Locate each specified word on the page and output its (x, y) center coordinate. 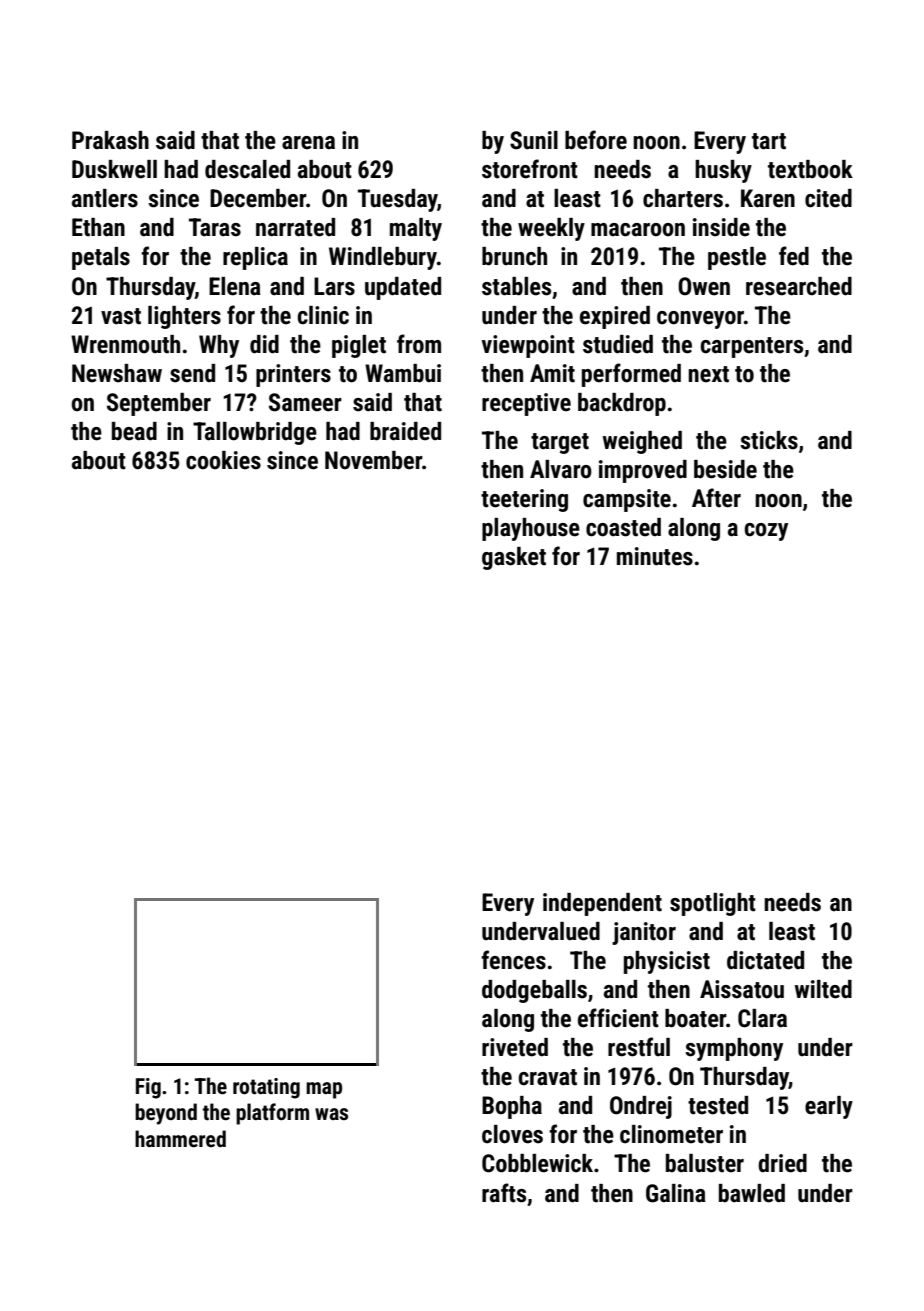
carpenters (751, 347)
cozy (766, 532)
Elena (235, 286)
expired (615, 317)
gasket (514, 558)
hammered (180, 1138)
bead (134, 431)
